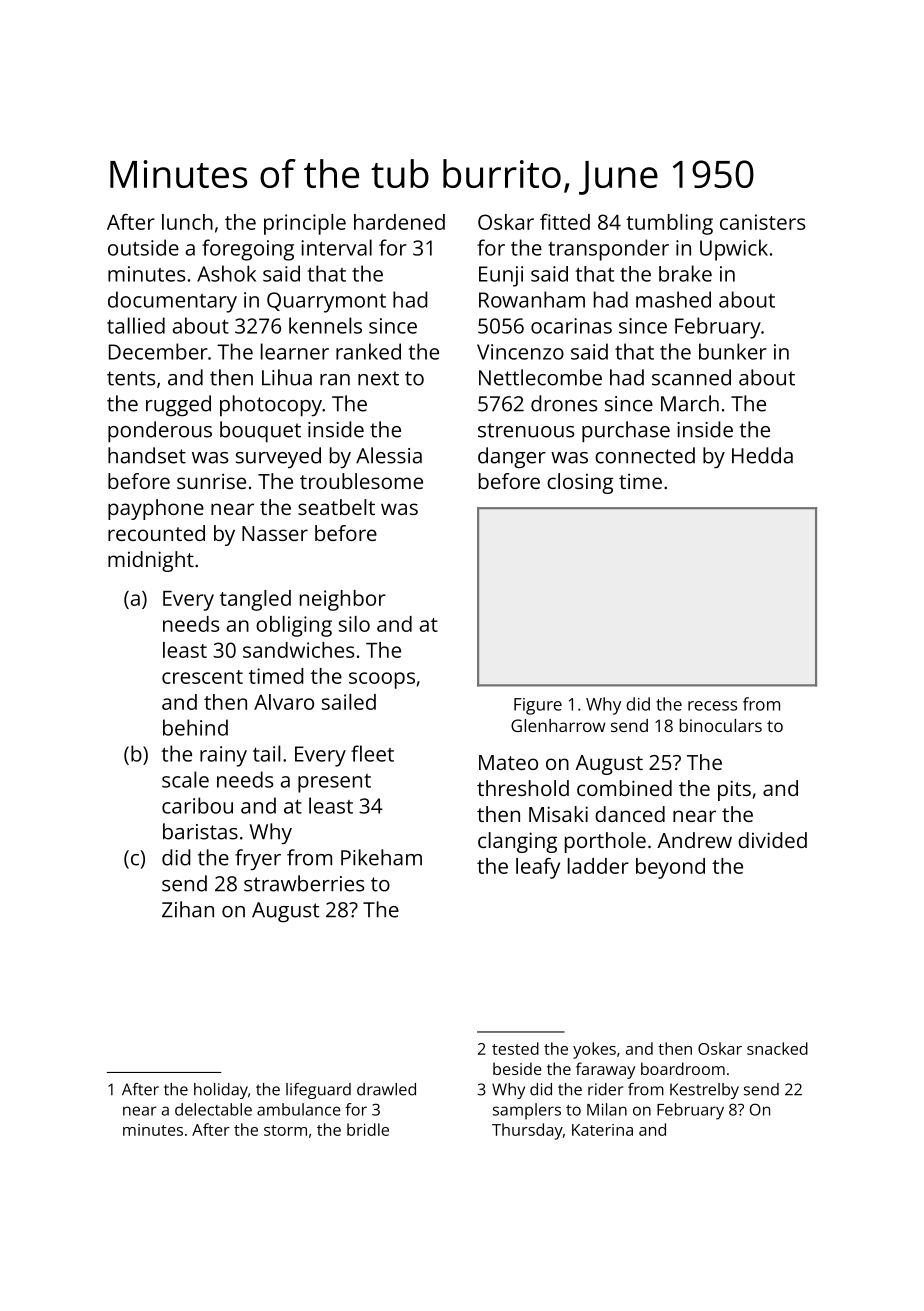  Describe the element at coordinates (733, 351) in the page. I see `bunker` at that location.
